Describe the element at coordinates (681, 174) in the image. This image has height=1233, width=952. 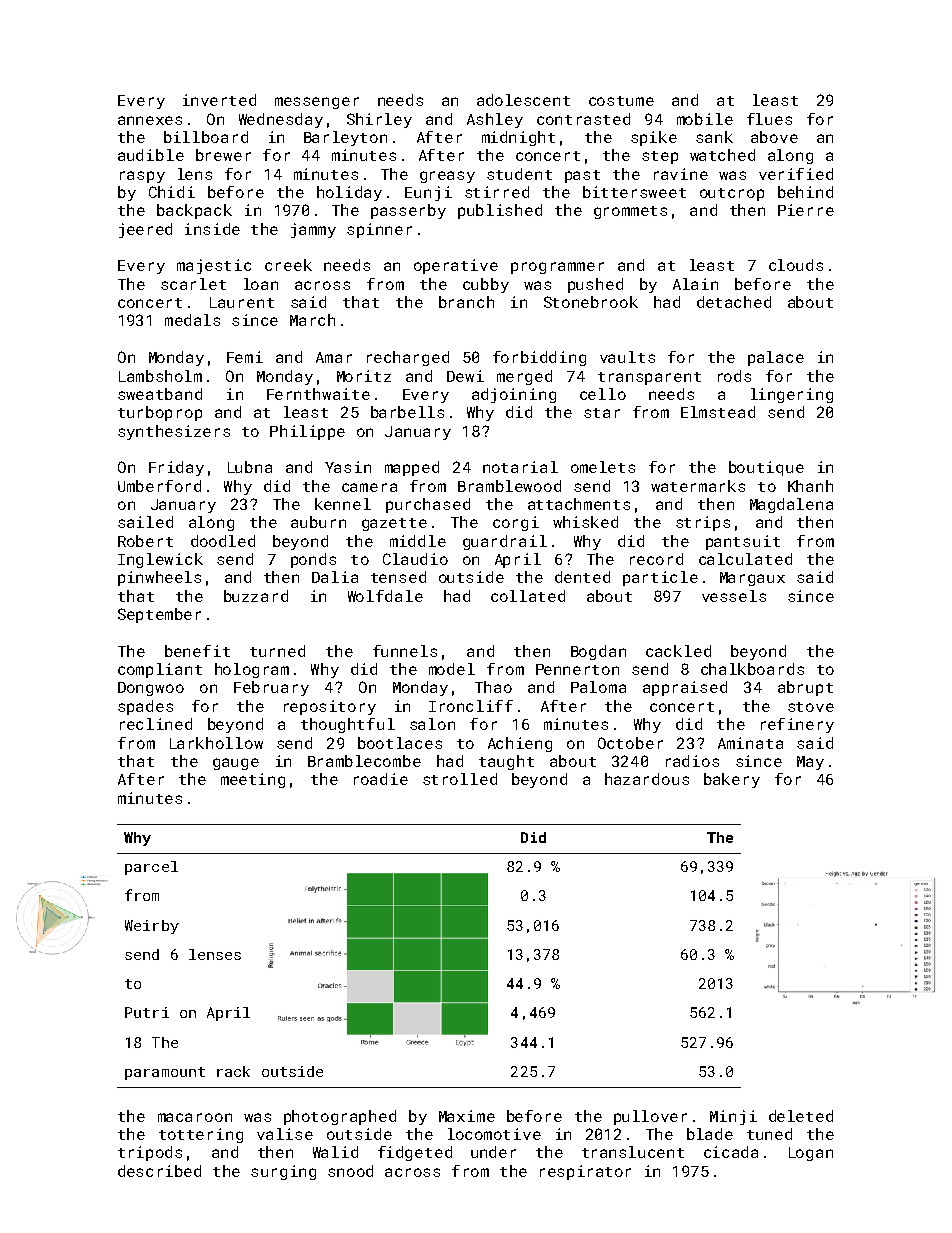
I see `ravine` at that location.
